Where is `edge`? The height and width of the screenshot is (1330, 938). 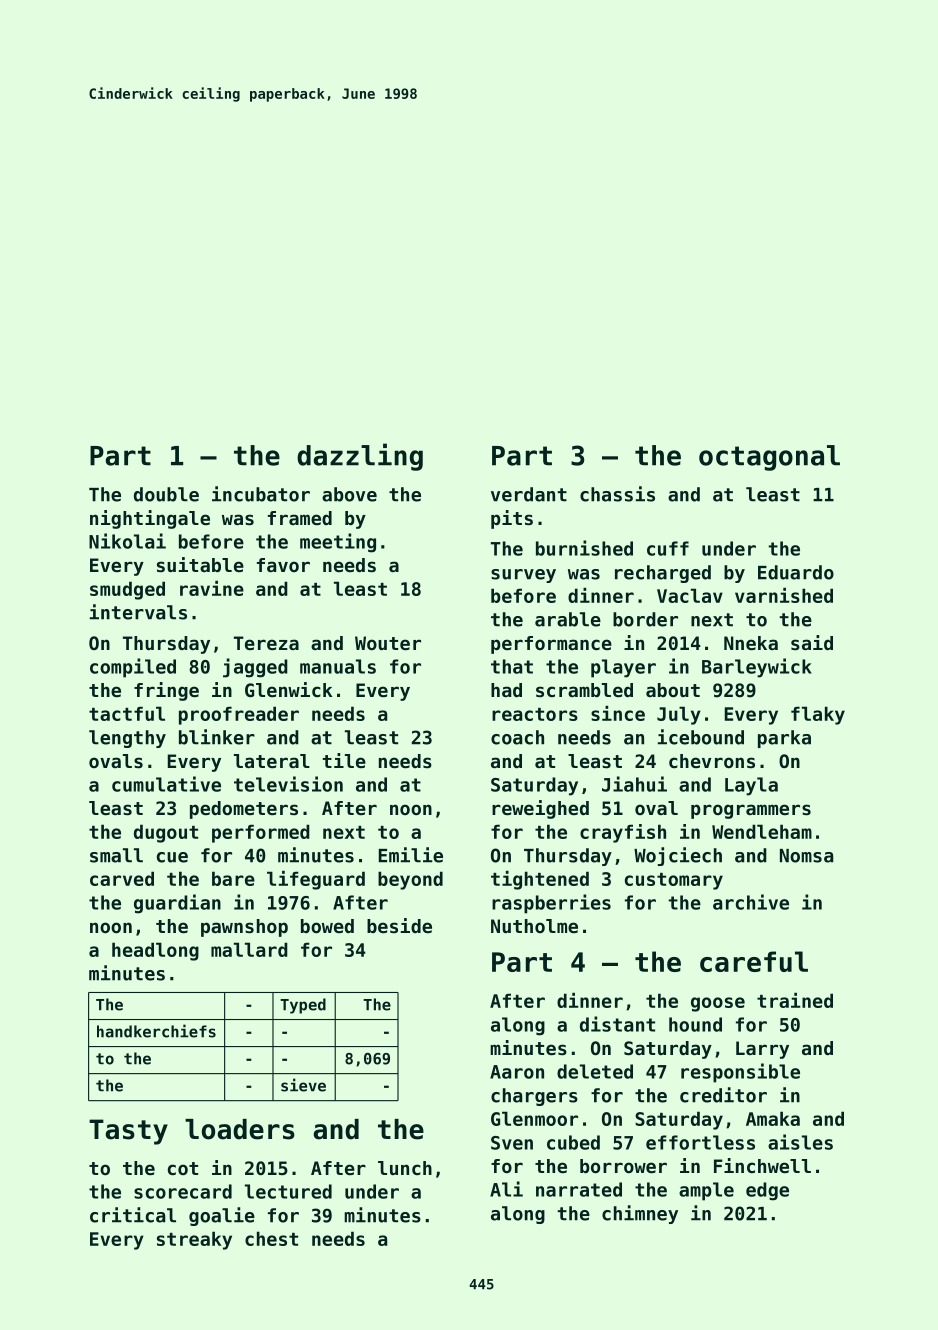 edge is located at coordinates (767, 1191).
